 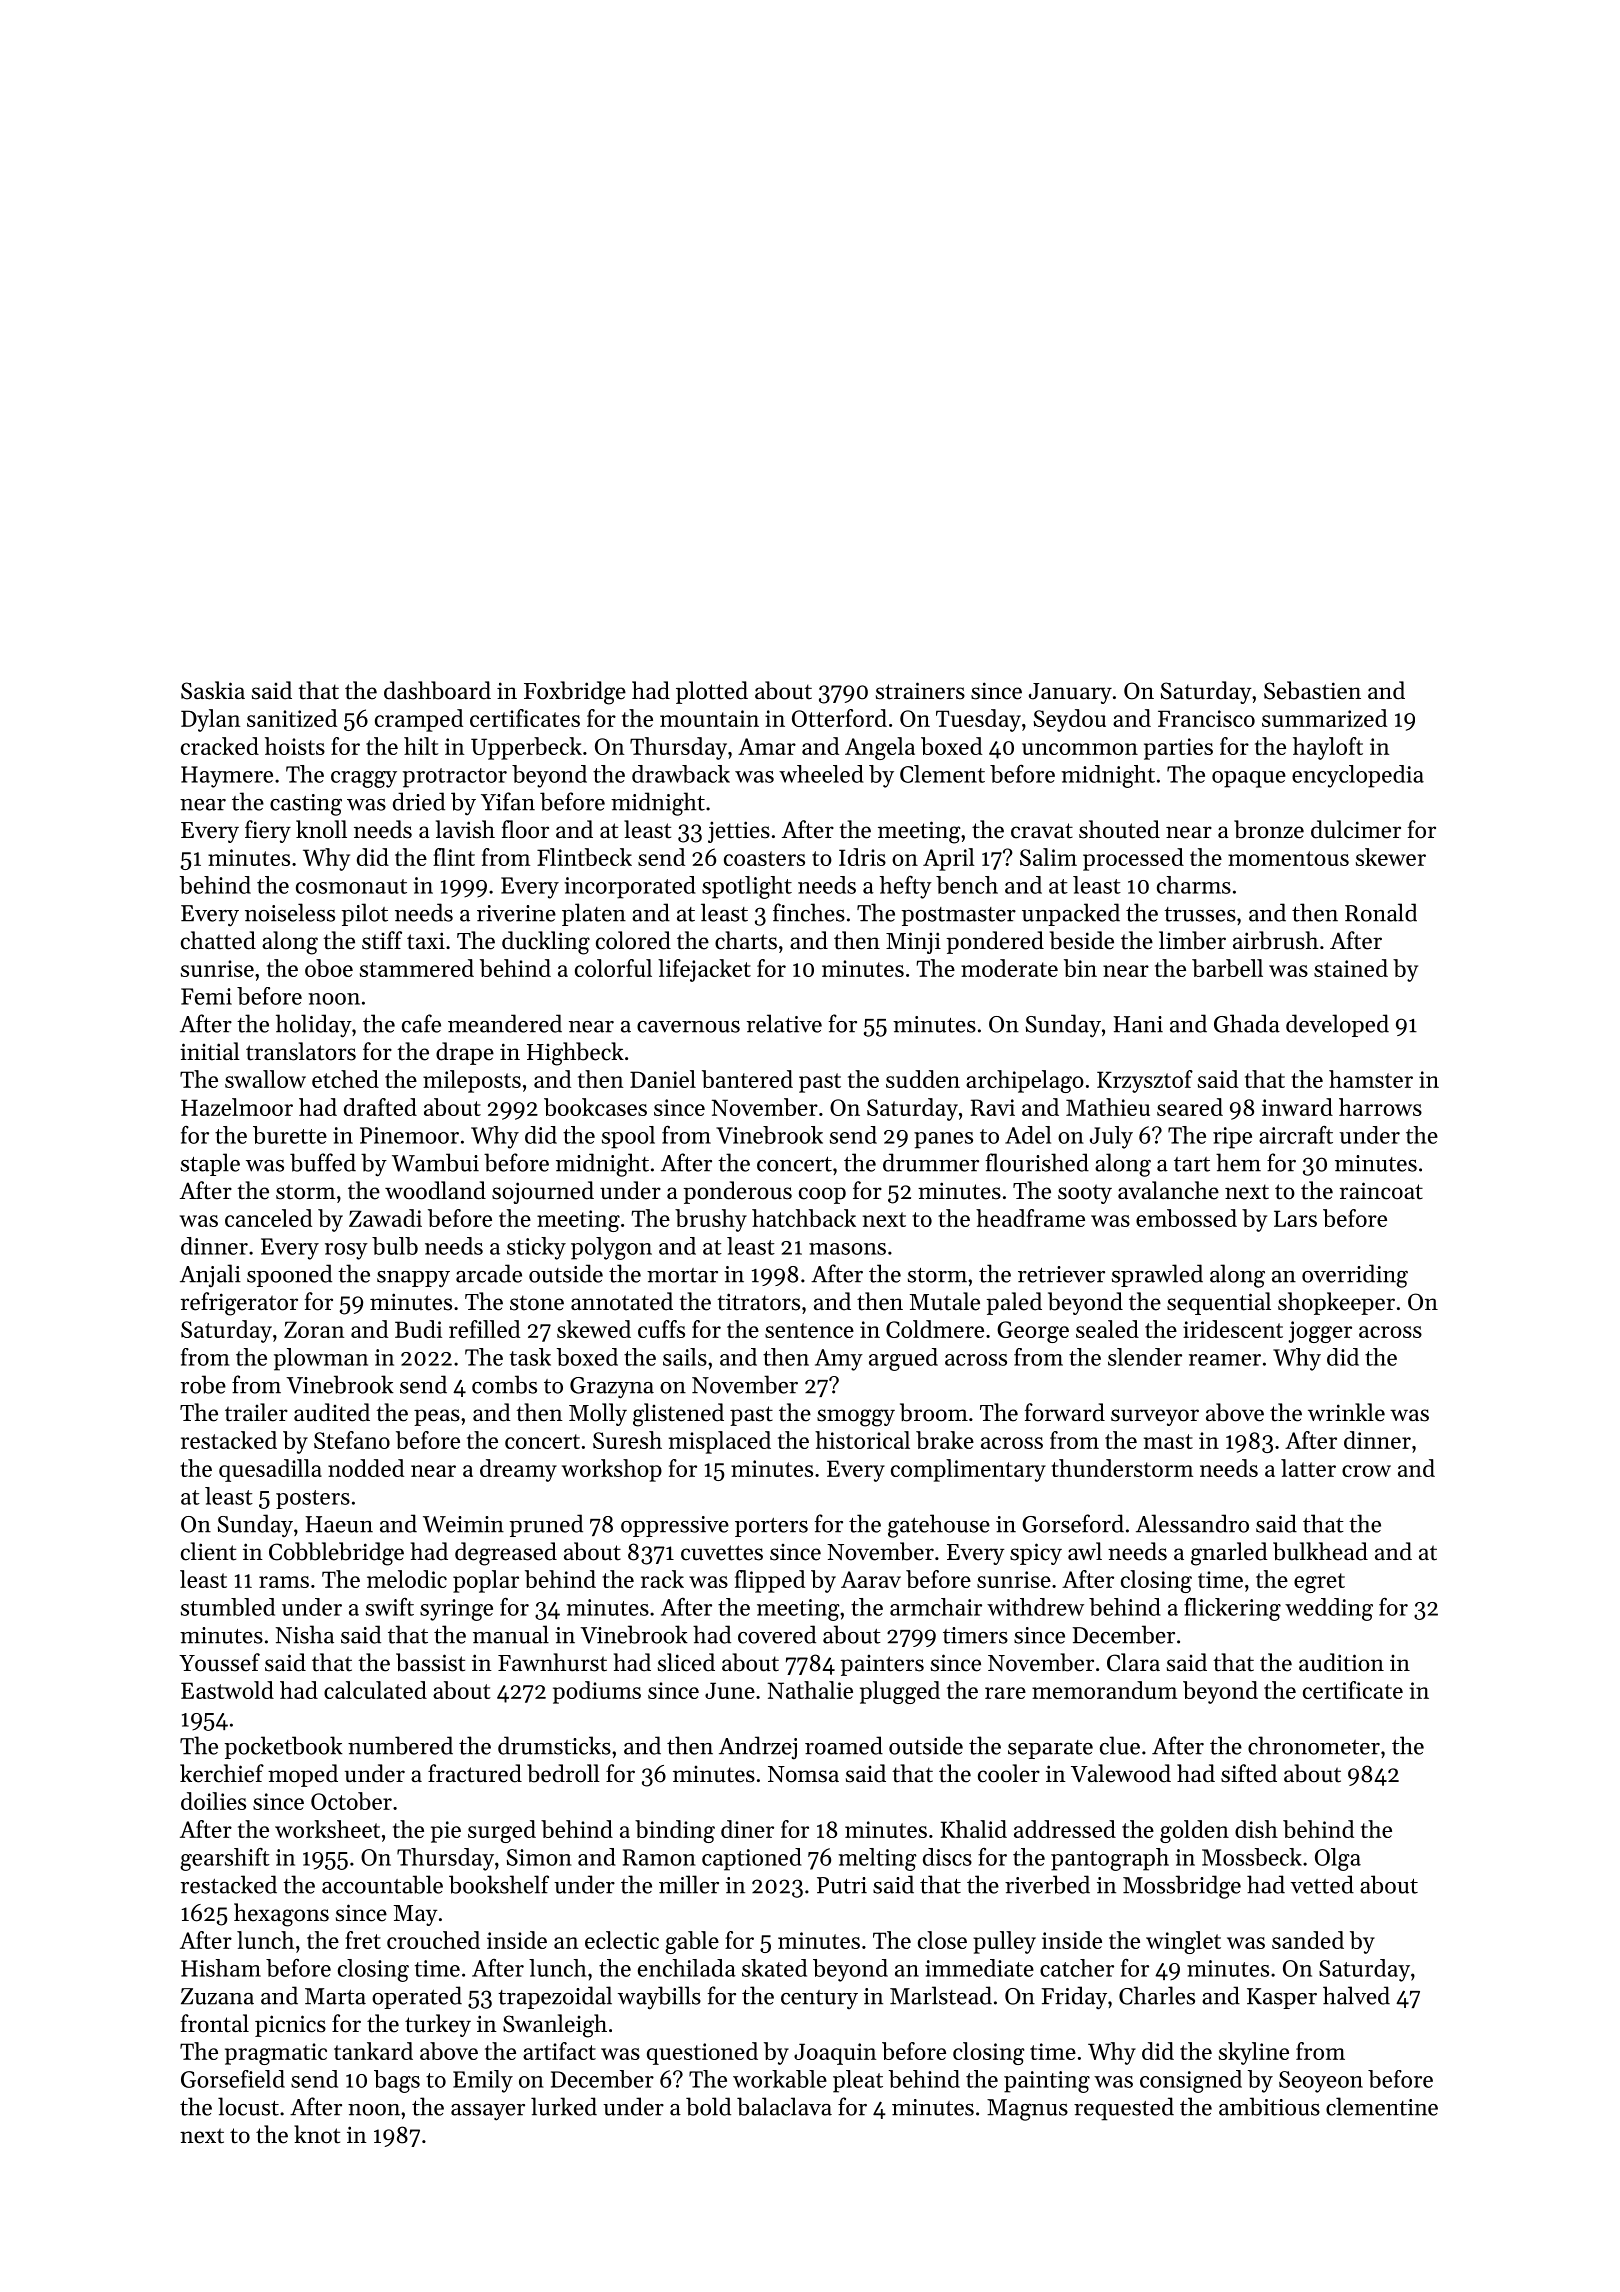 I want to click on balaclava, so click(x=784, y=2106).
